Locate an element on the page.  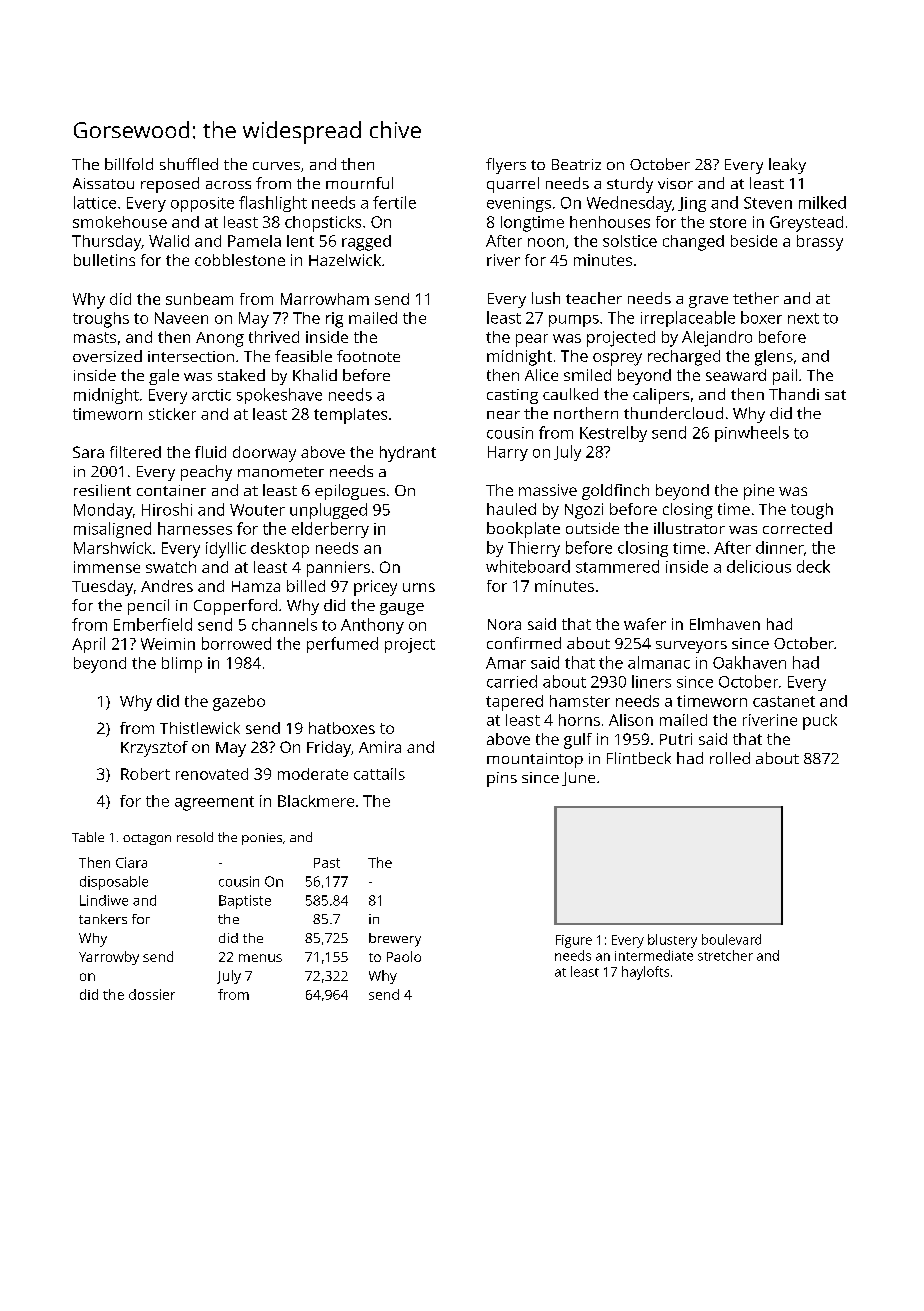
fertile is located at coordinates (394, 202).
